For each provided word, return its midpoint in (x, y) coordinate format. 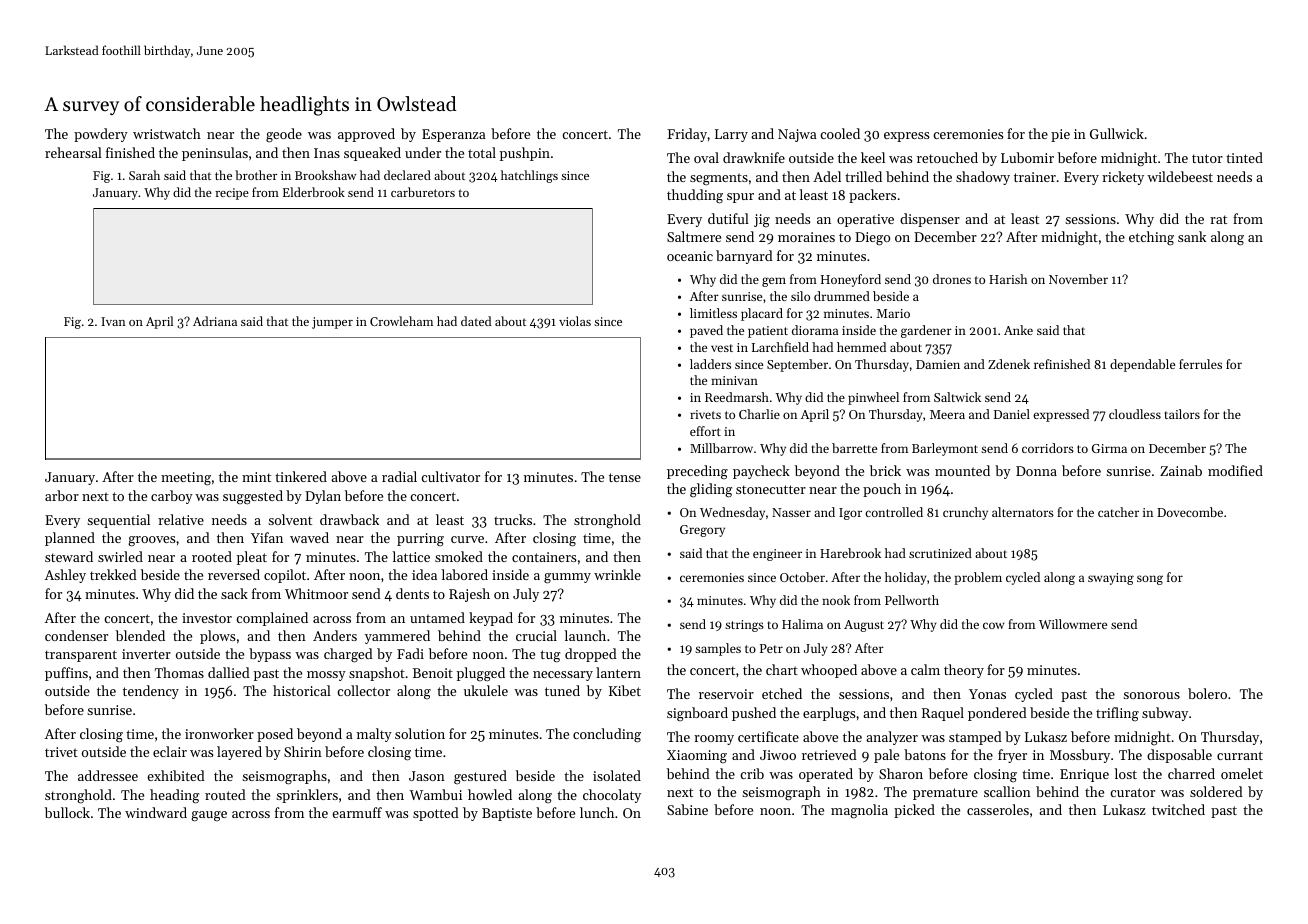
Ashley (65, 576)
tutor (1207, 158)
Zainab (1181, 470)
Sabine (687, 809)
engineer (777, 555)
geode (284, 135)
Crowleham (401, 321)
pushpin (525, 154)
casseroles (998, 809)
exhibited (176, 775)
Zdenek (1009, 364)
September (797, 365)
